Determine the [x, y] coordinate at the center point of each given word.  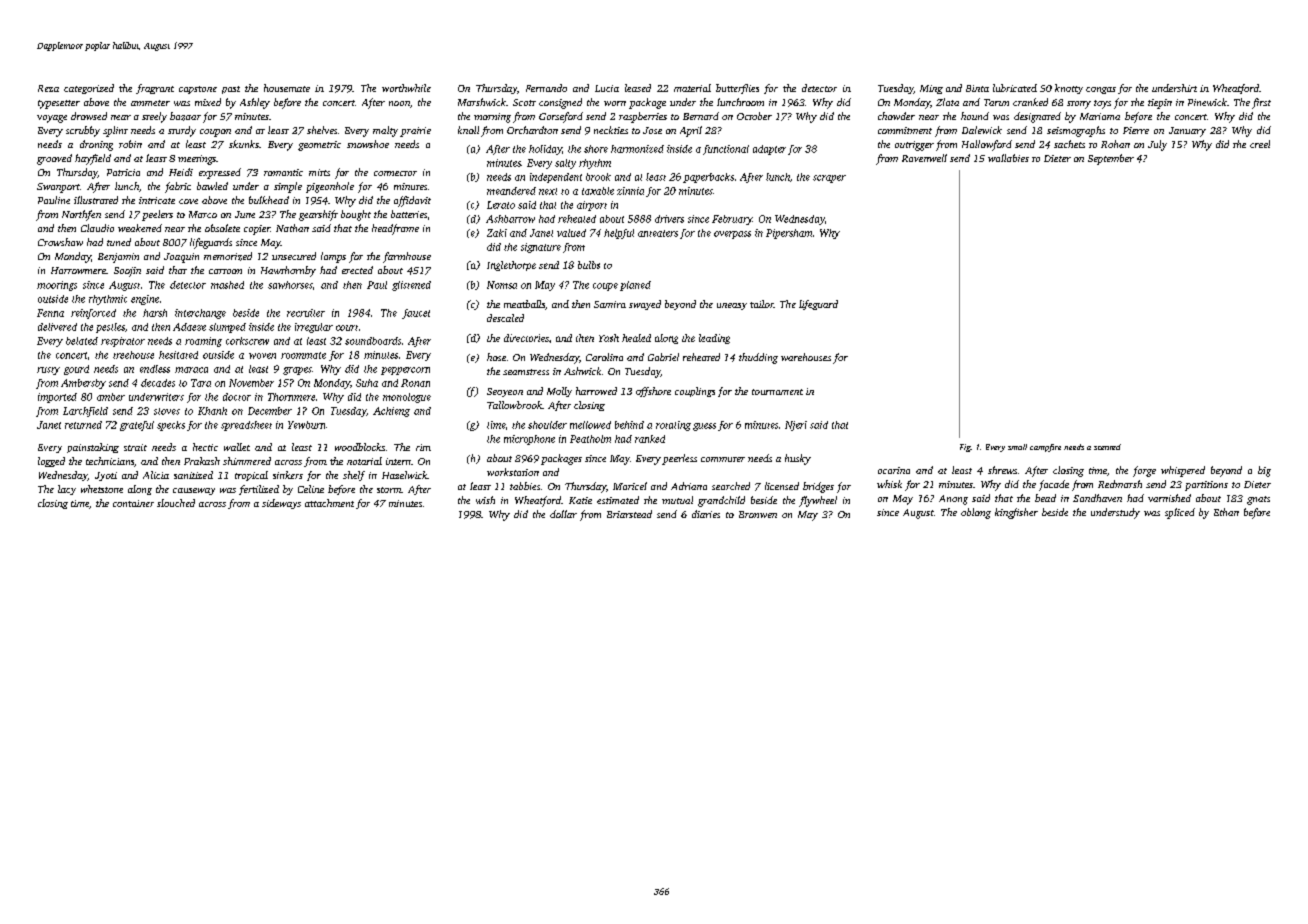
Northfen [81, 215]
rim [423, 447]
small [1017, 447]
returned [83, 425]
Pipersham [789, 234]
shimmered [247, 461]
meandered [511, 191]
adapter [769, 150]
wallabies [1008, 158]
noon [399, 103]
